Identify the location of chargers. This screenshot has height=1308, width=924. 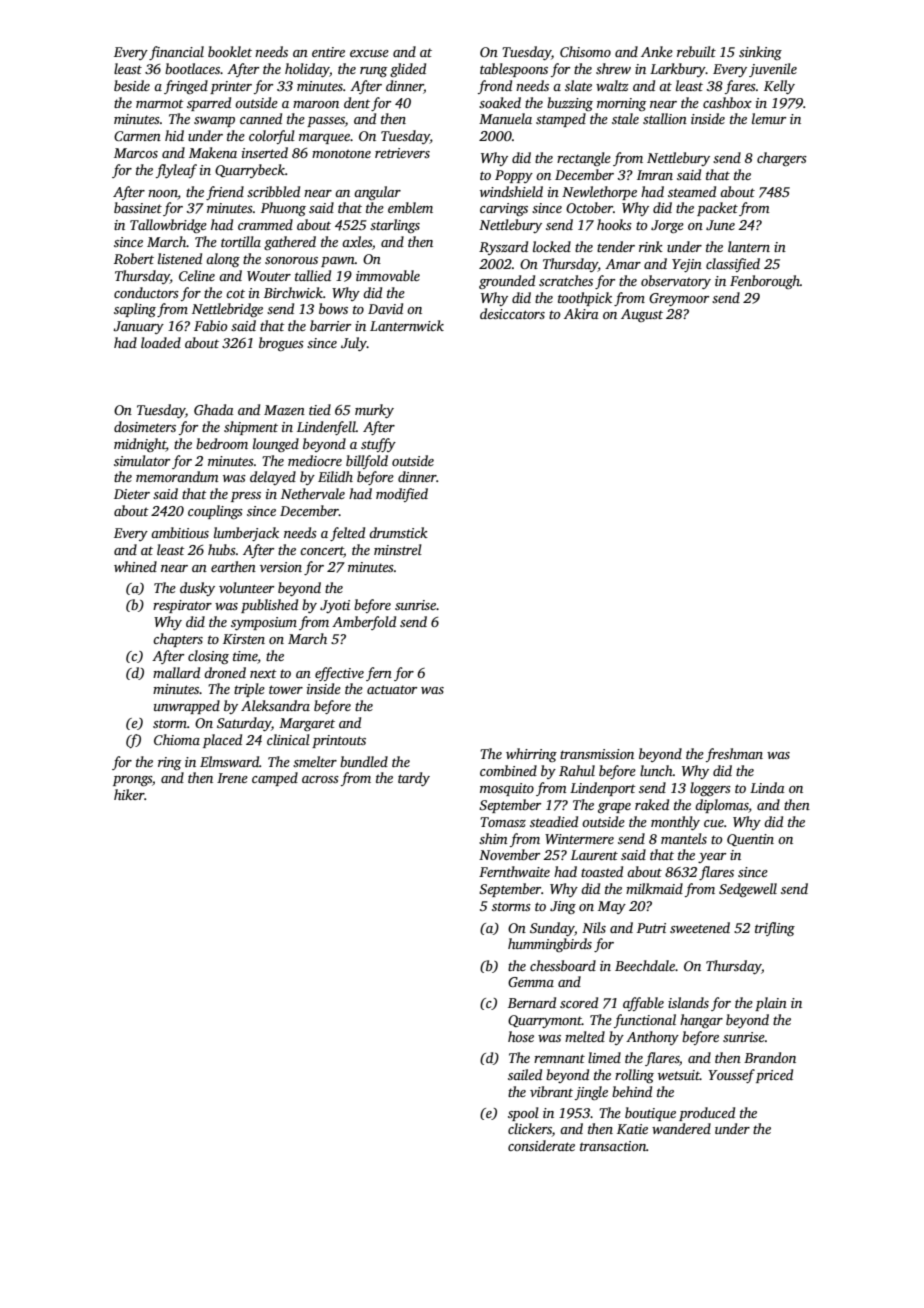
(782, 159).
